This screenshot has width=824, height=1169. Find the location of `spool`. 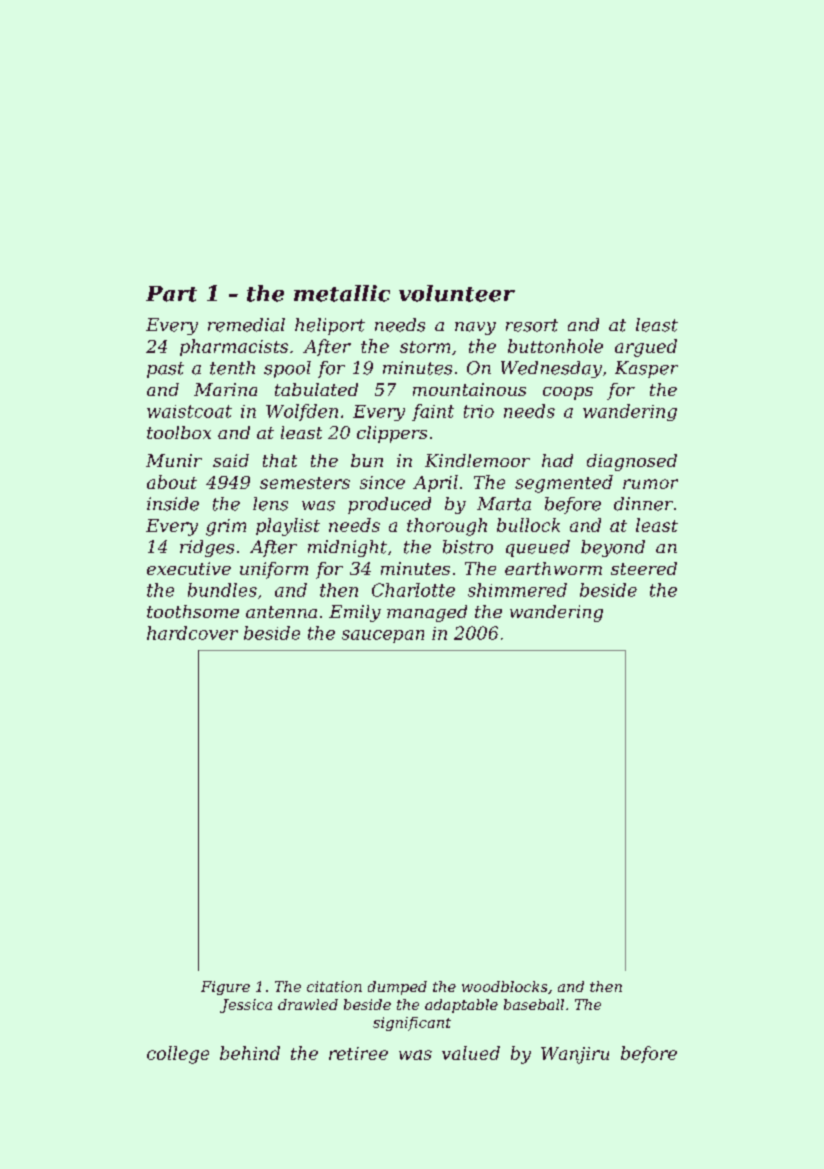

spool is located at coordinates (287, 369).
